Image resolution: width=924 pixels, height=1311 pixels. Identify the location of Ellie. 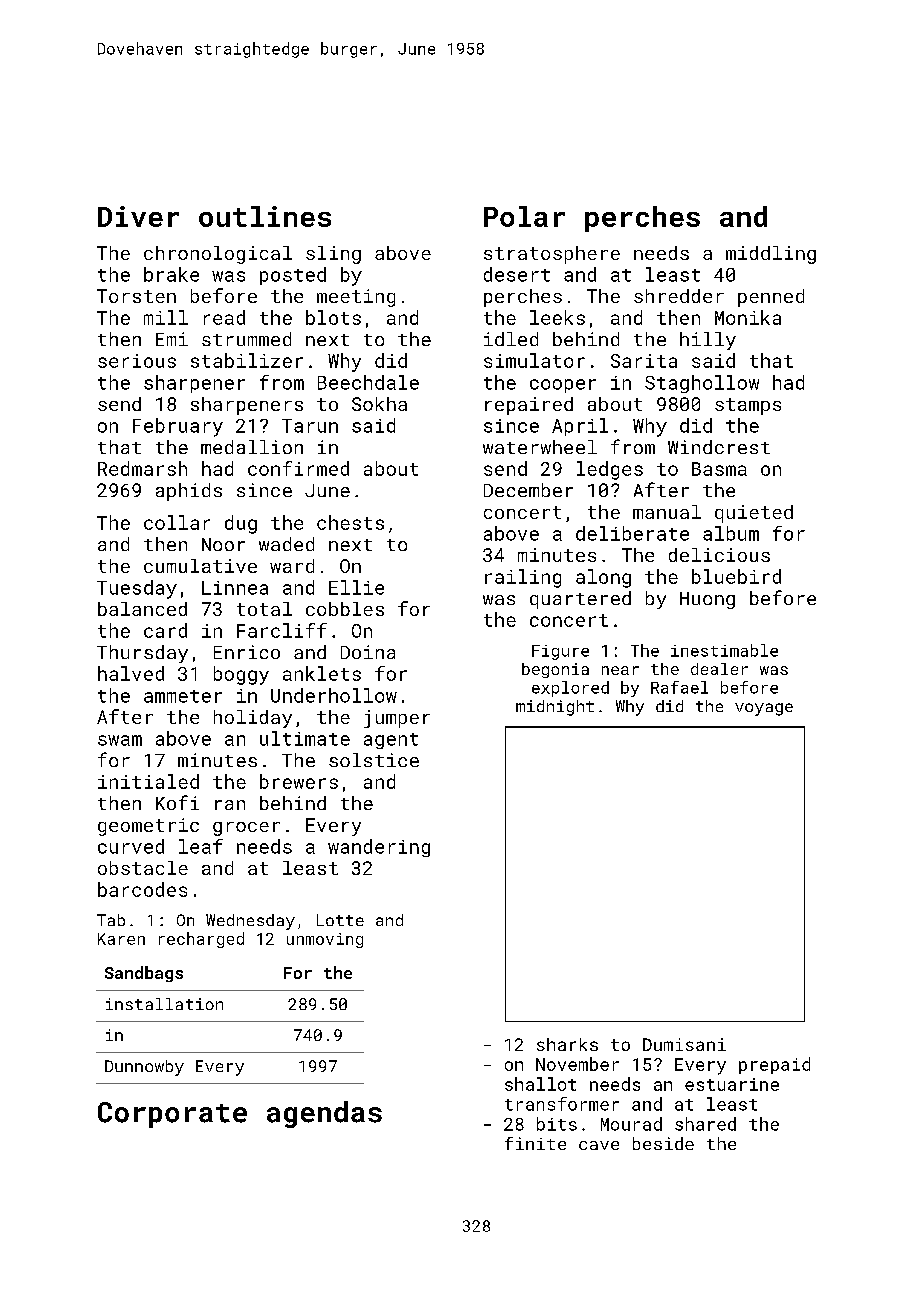
(356, 587).
